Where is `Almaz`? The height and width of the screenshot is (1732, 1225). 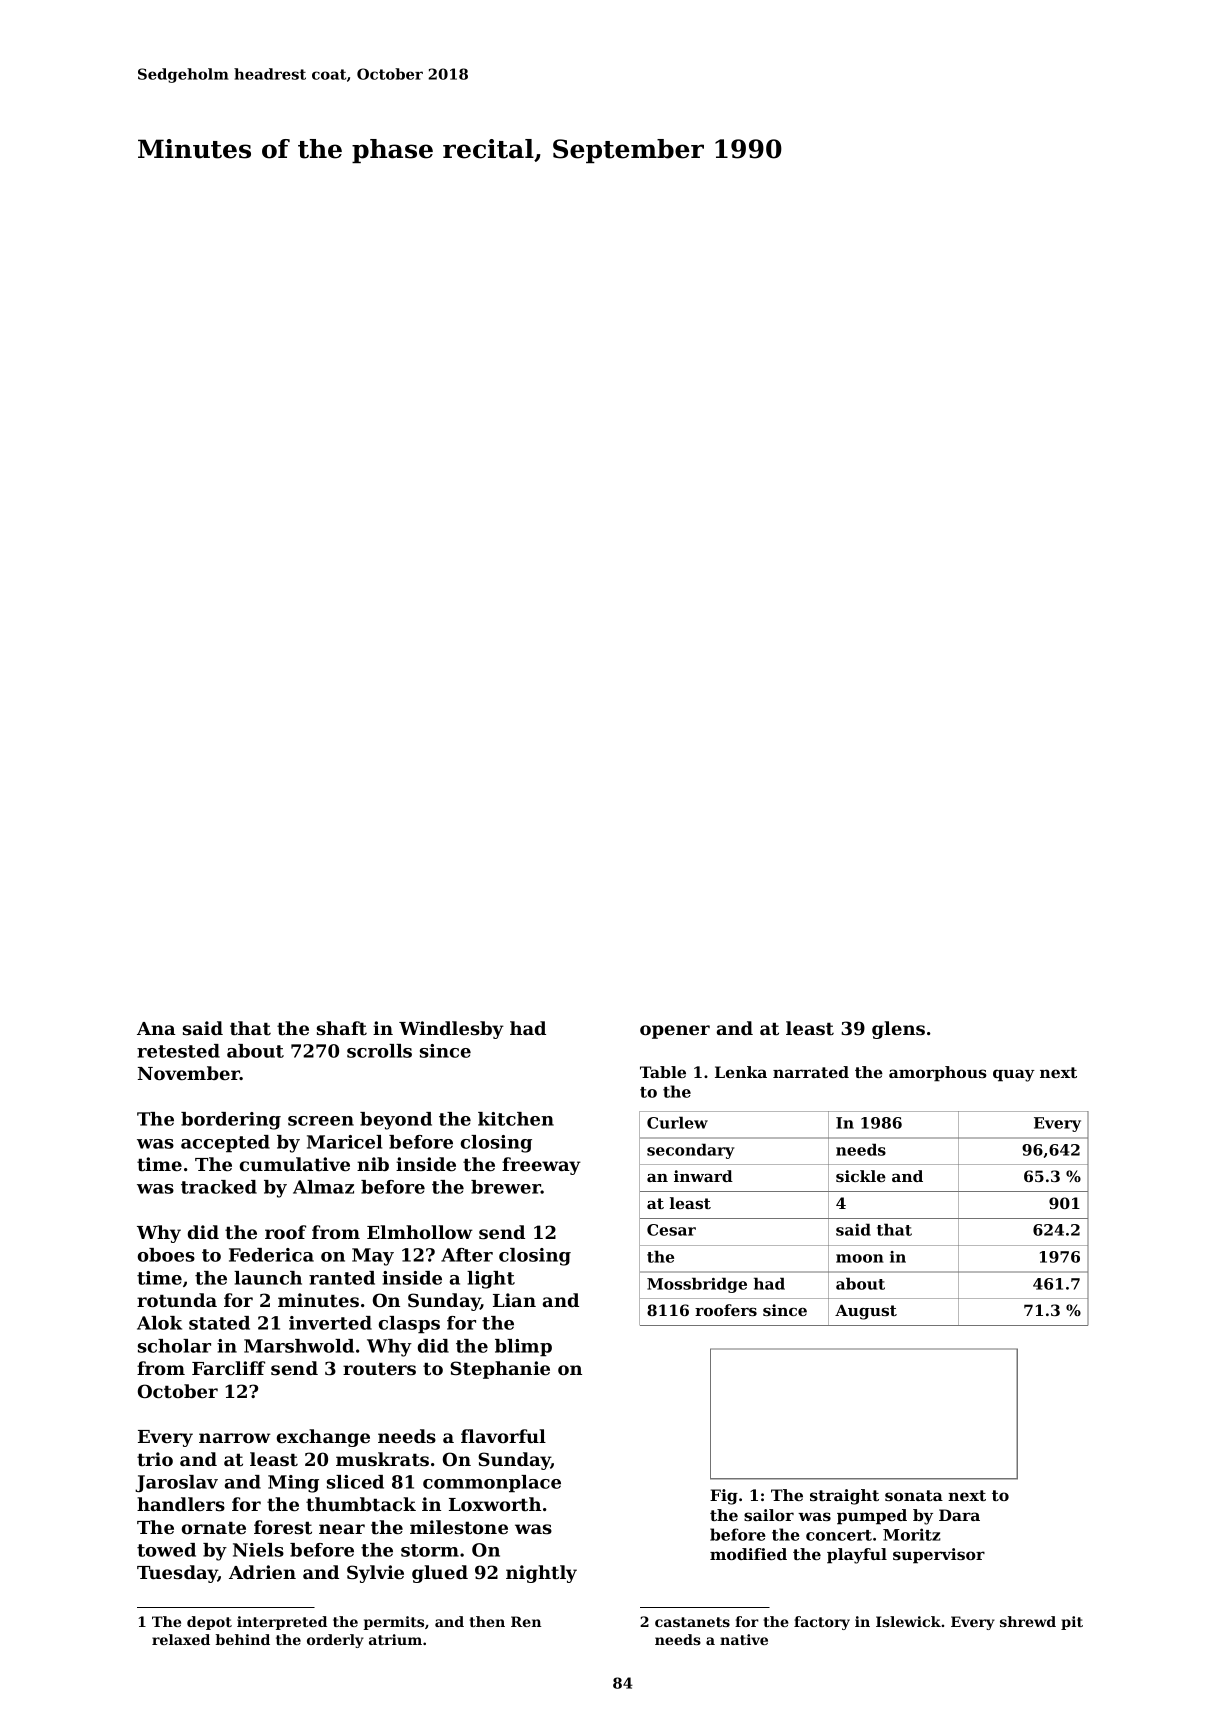
Almaz is located at coordinates (323, 1187).
